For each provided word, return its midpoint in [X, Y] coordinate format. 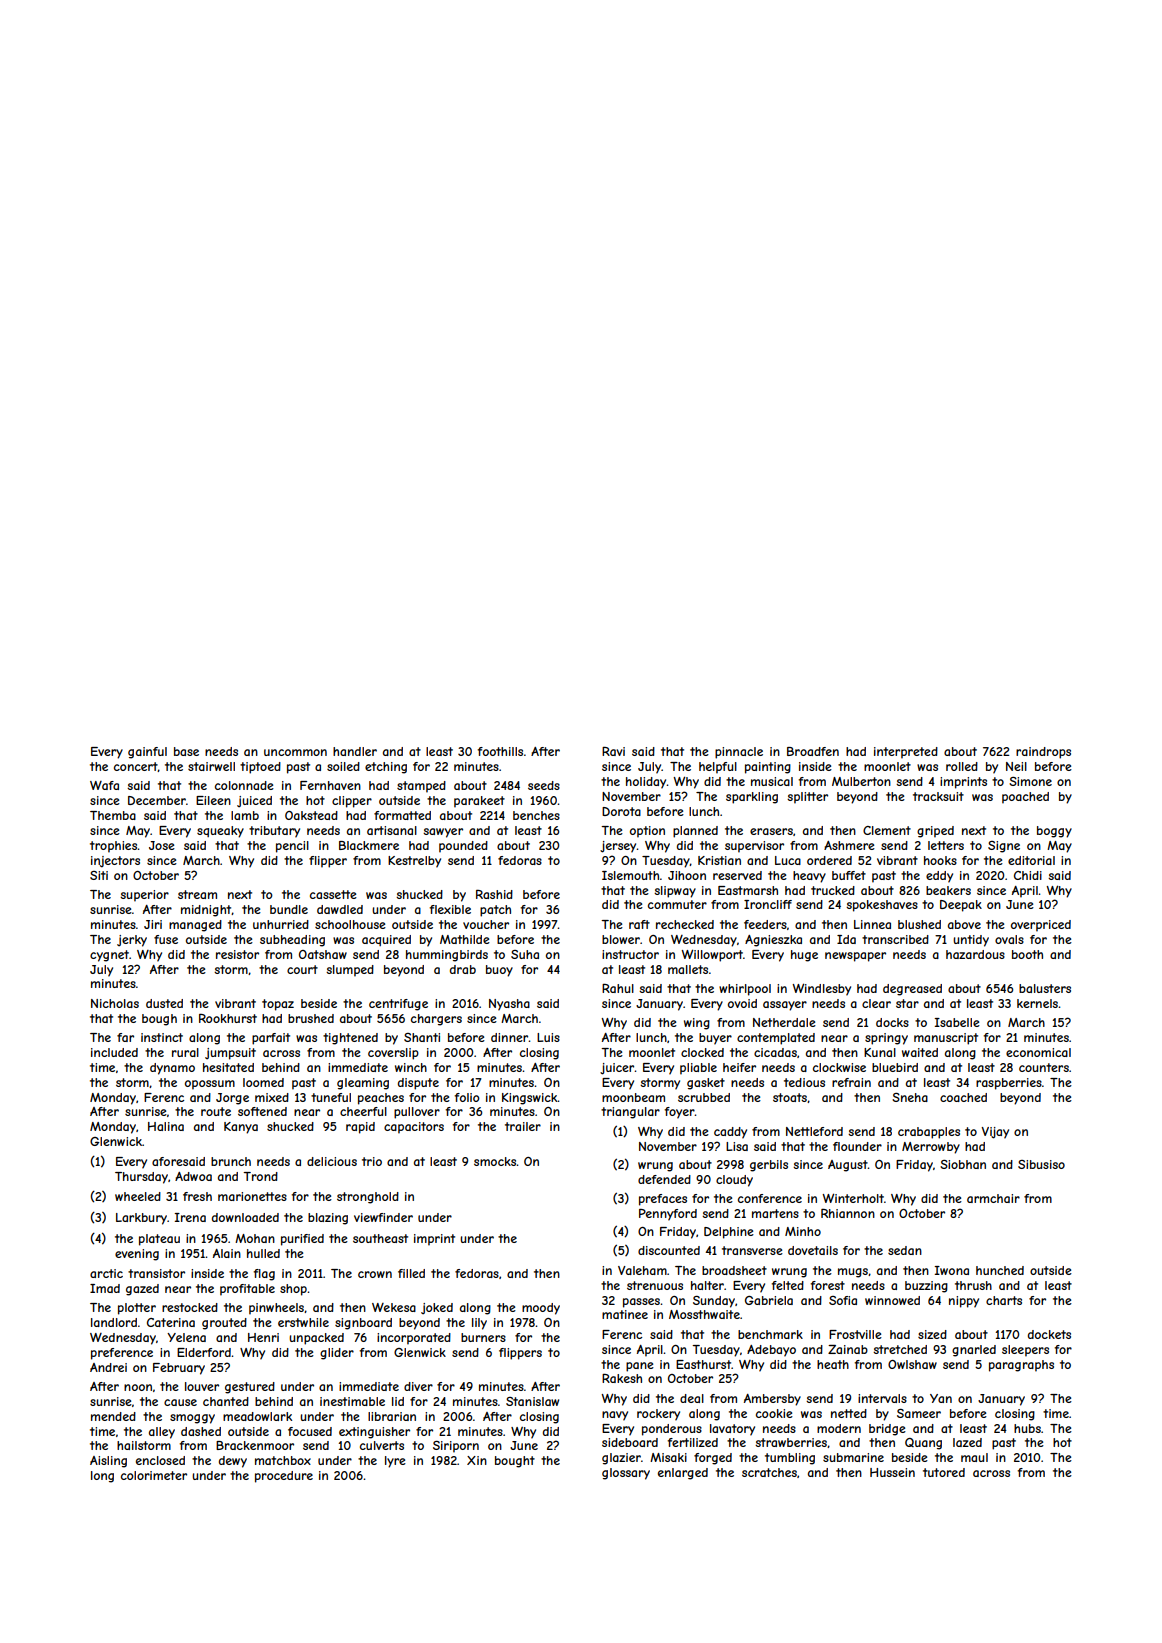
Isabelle [957, 1022]
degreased [912, 990]
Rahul [618, 988]
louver [202, 1386]
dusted [164, 1003]
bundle [289, 909]
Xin [477, 1460]
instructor [630, 954]
